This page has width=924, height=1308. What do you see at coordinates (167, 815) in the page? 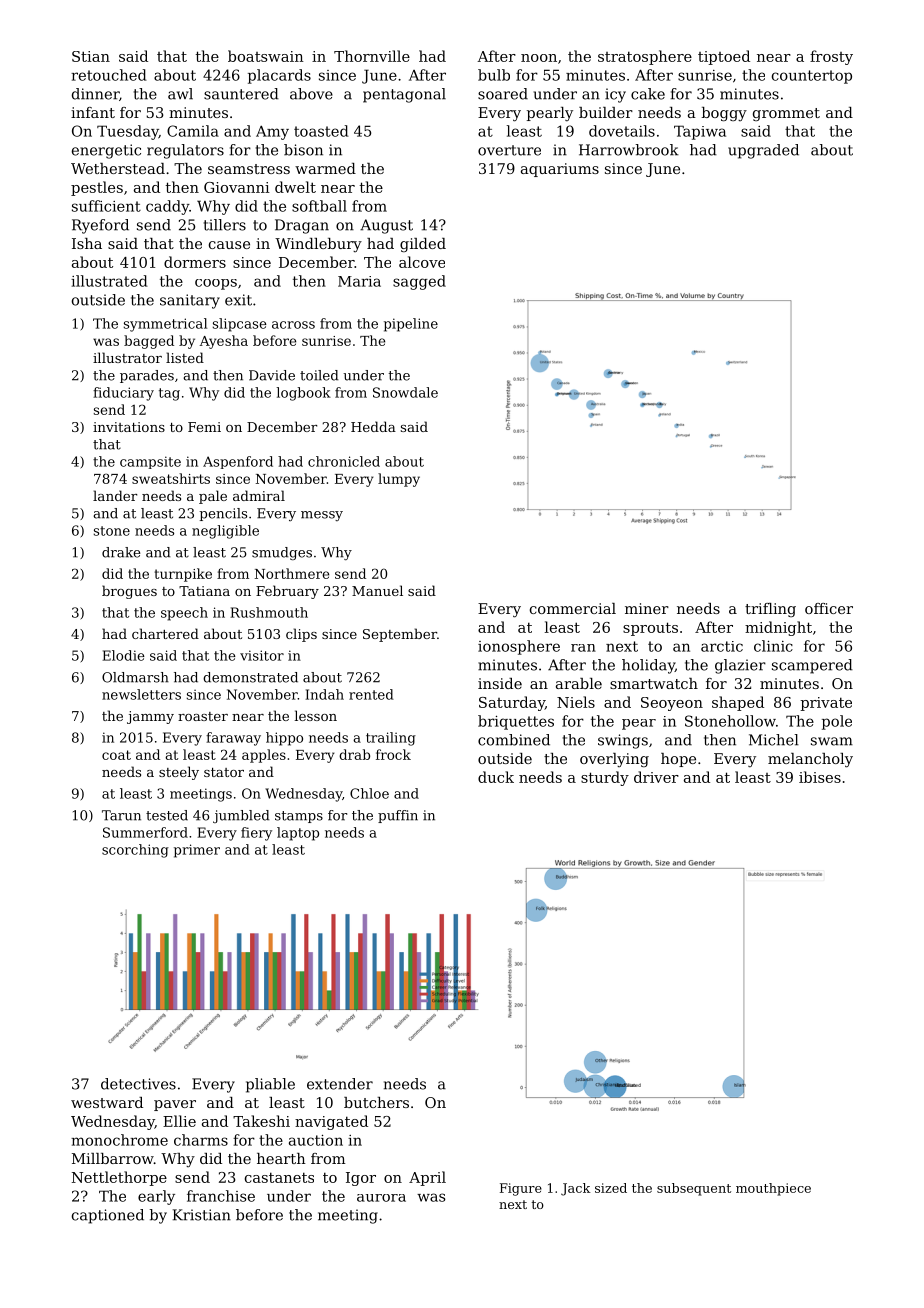
I see `tested` at bounding box center [167, 815].
